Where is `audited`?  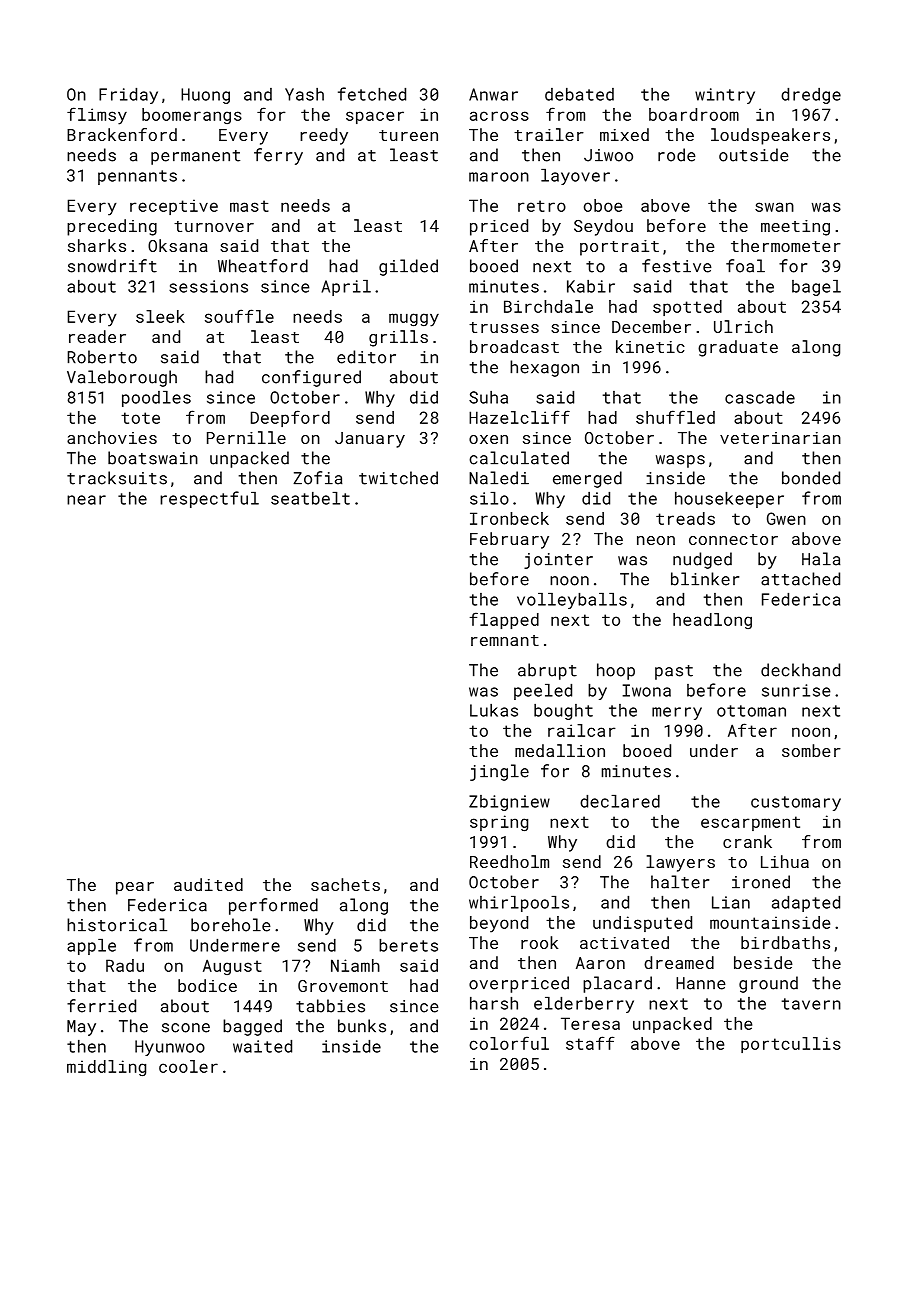
audited is located at coordinates (208, 884).
